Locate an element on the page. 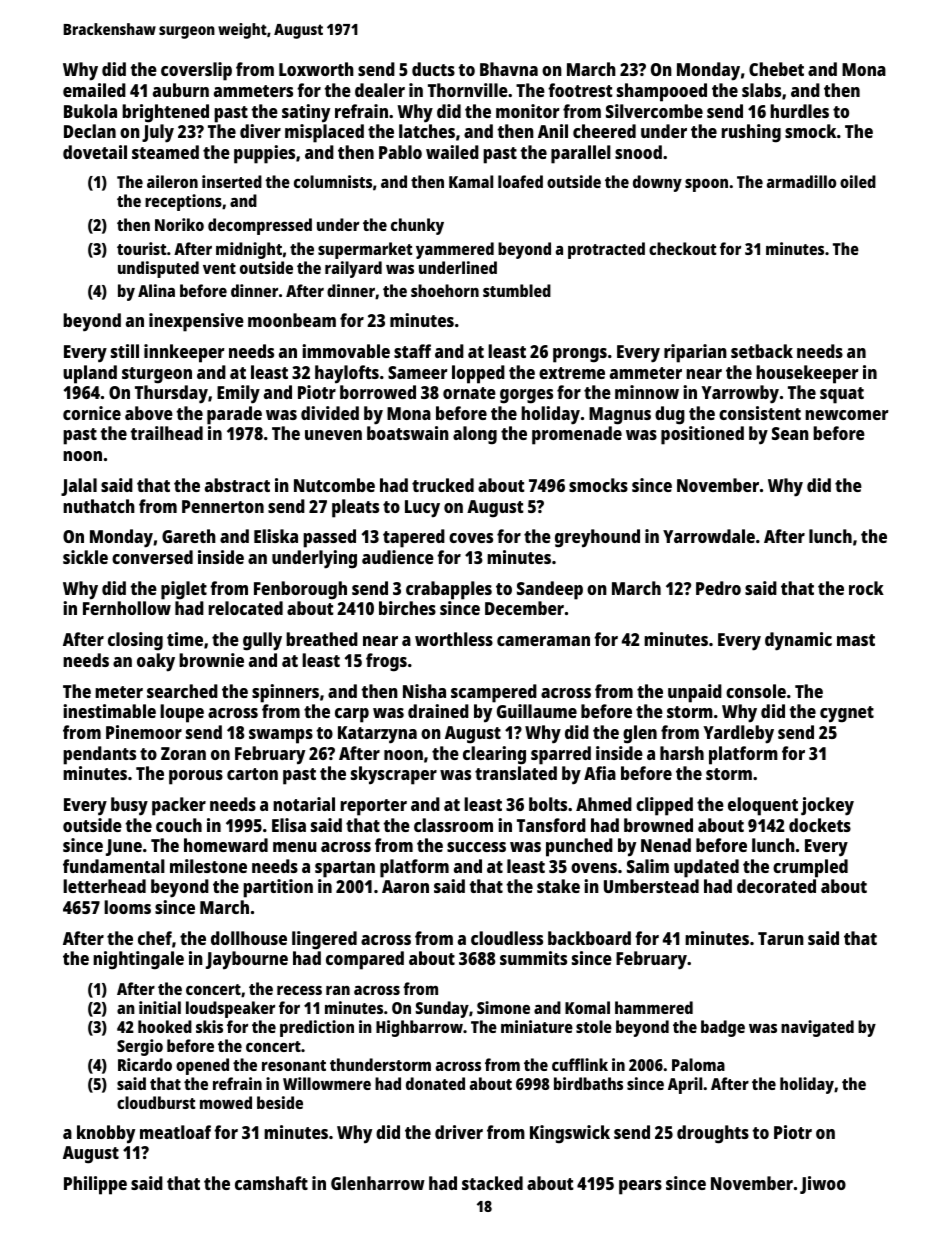  lopped is located at coordinates (478, 374).
